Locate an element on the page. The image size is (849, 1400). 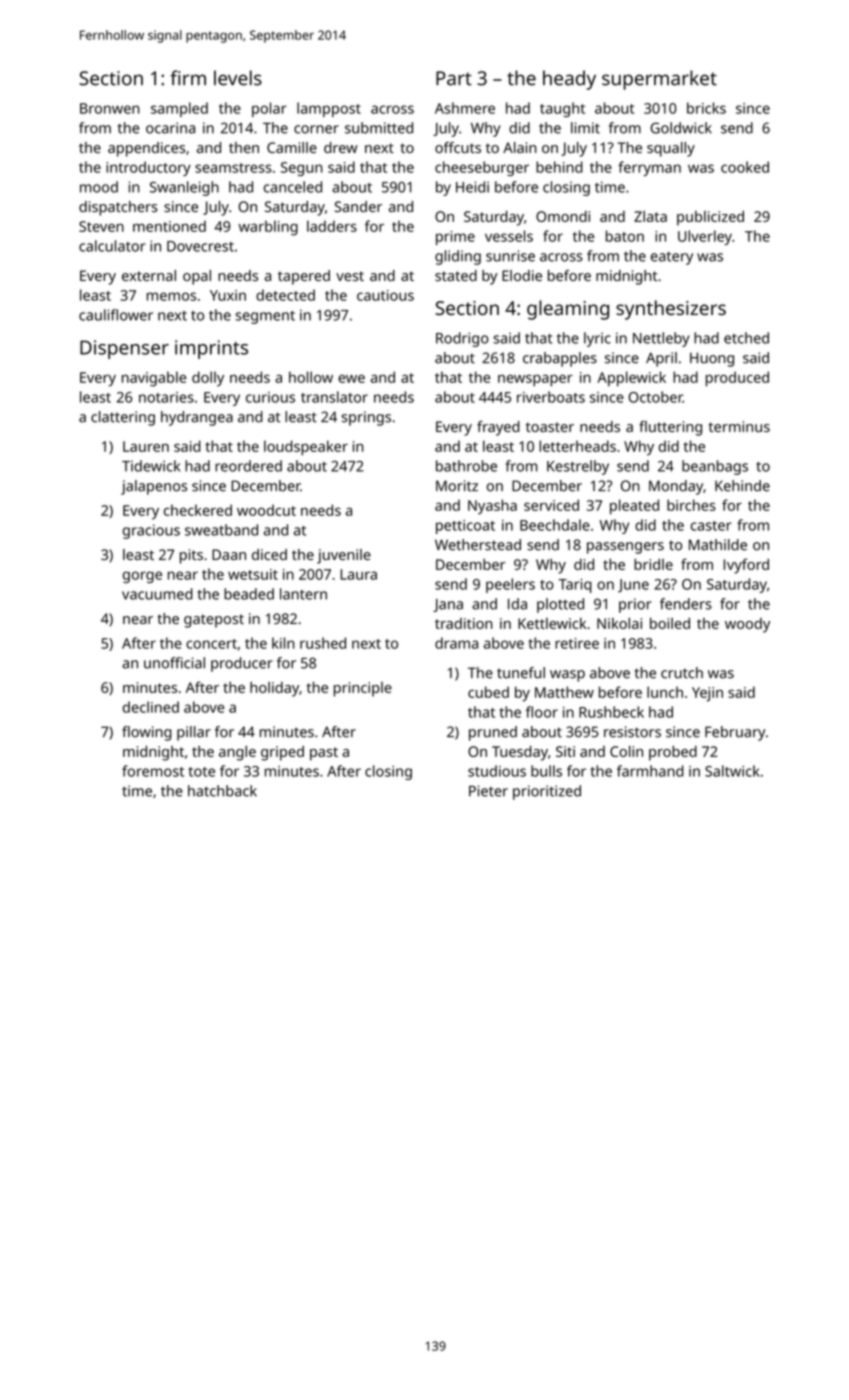
flowing is located at coordinates (147, 733).
